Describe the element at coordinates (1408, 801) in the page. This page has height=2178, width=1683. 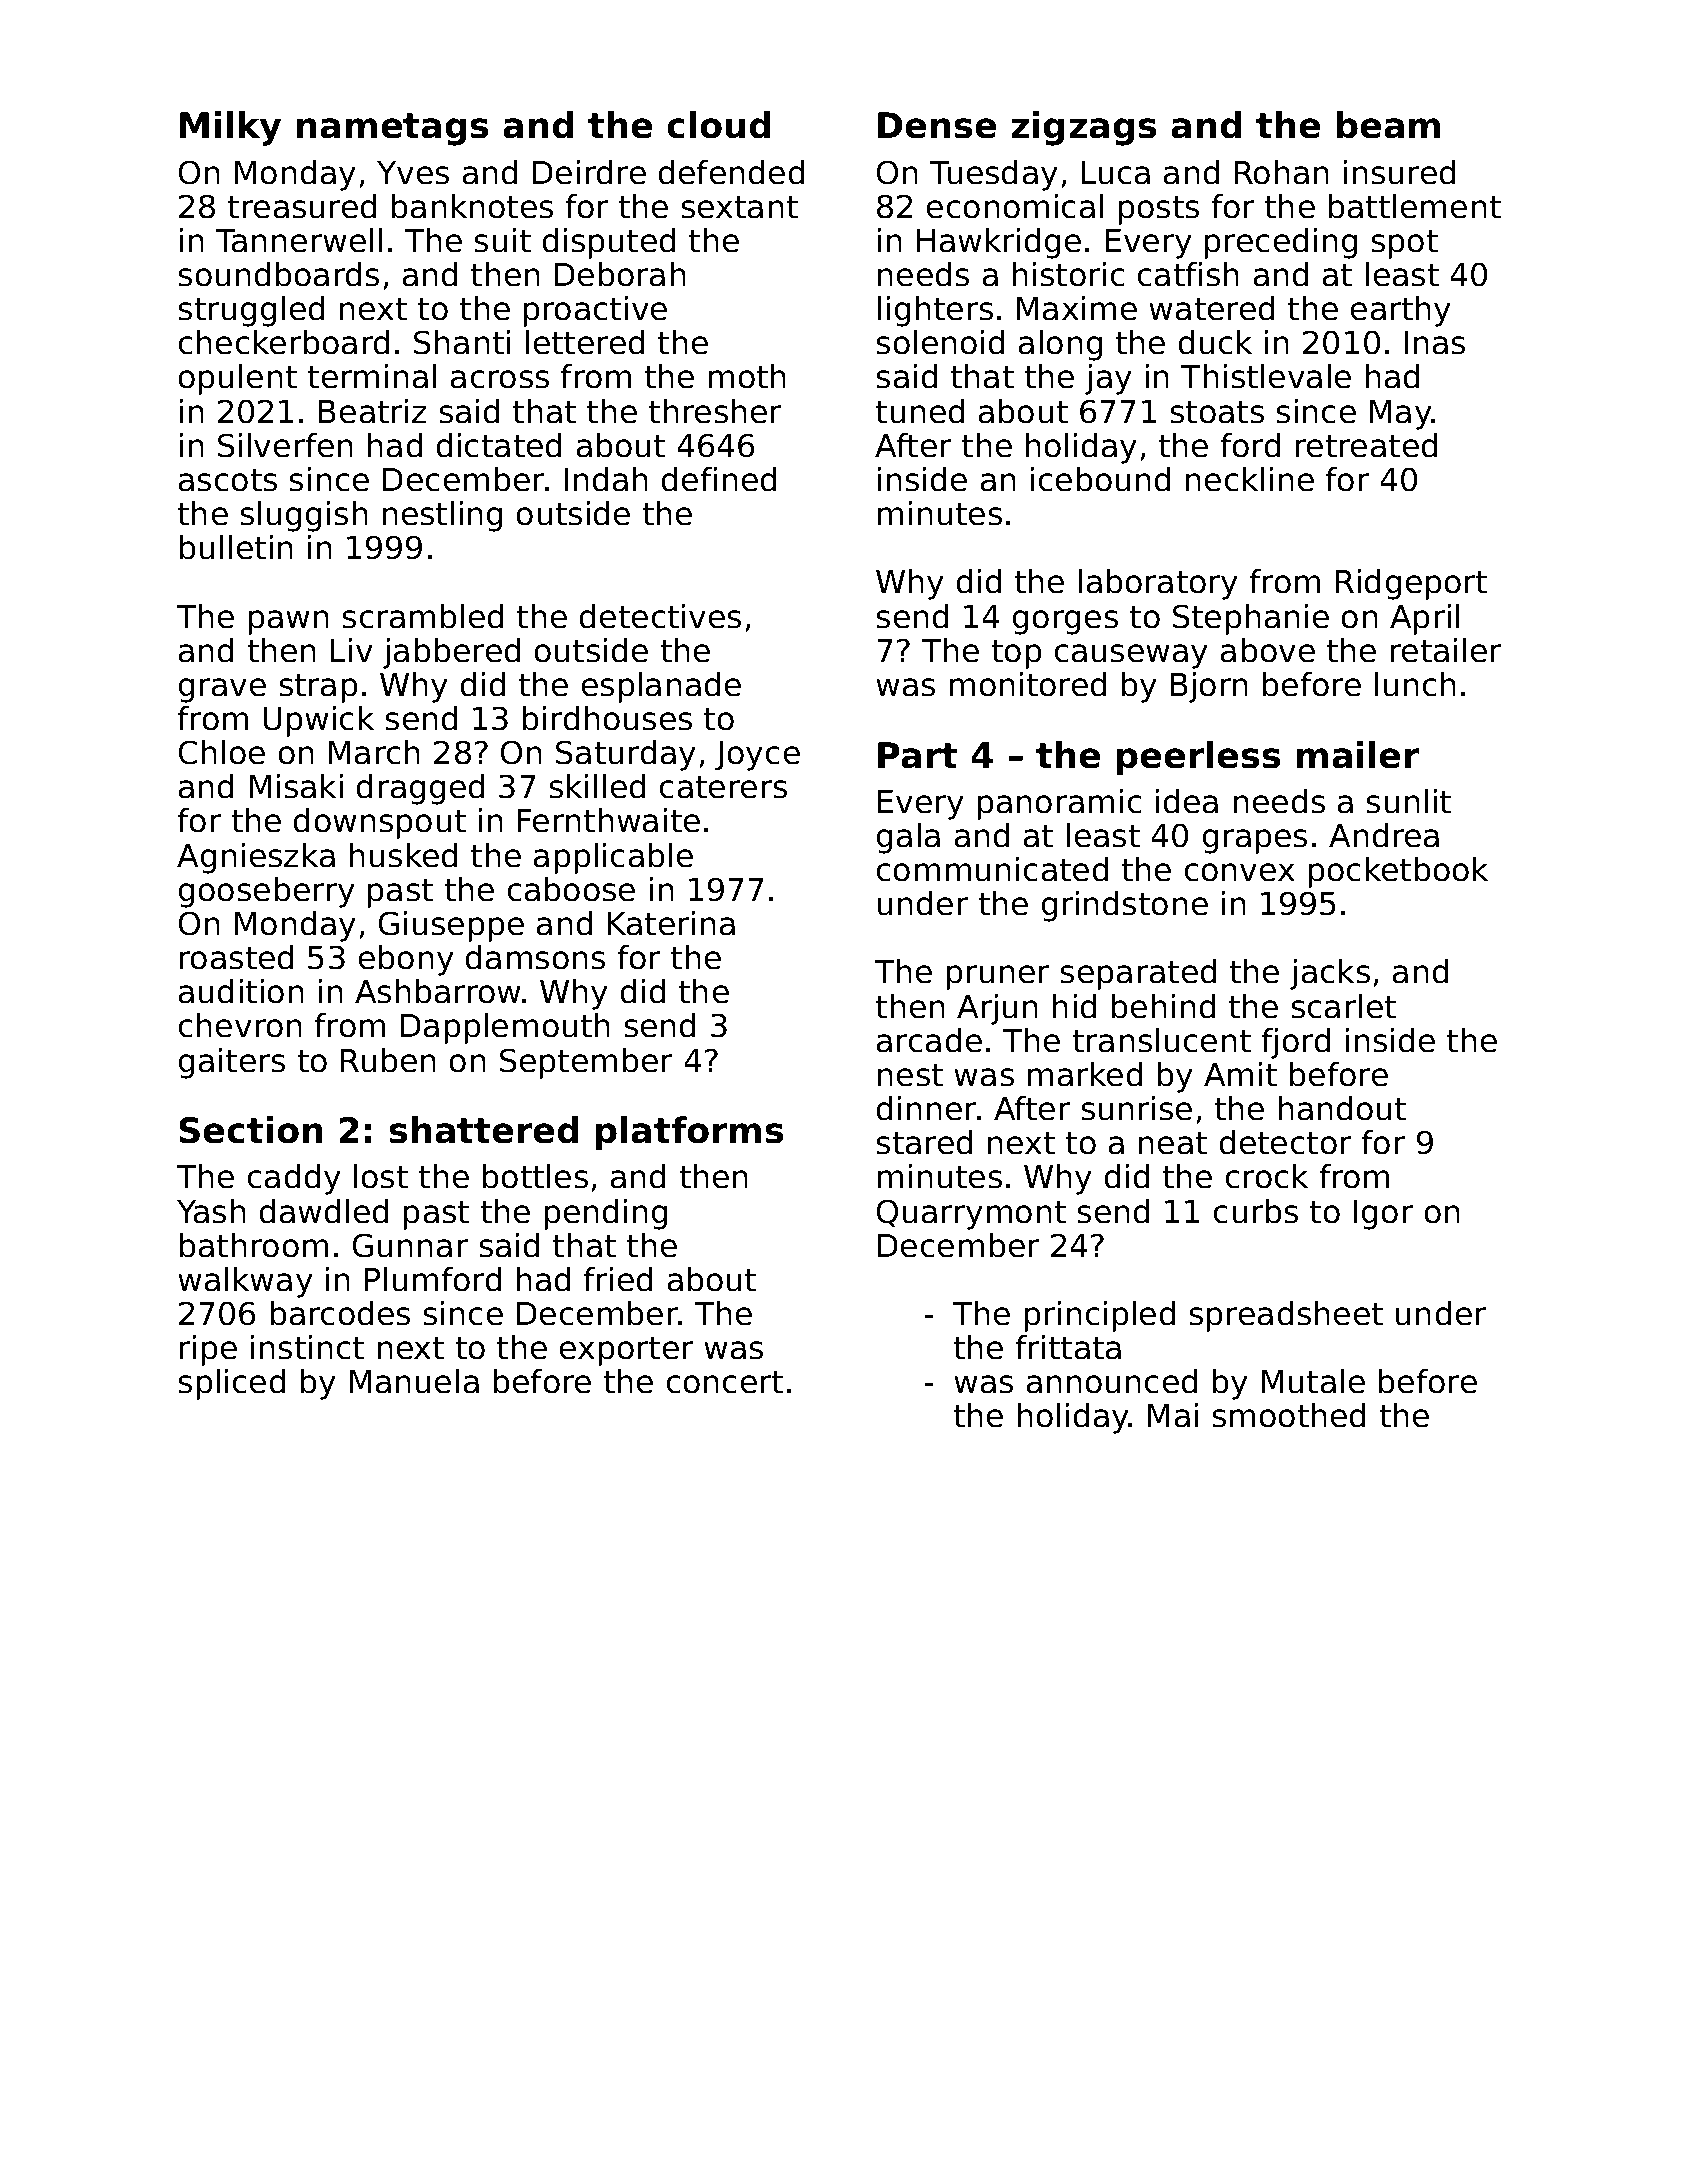
I see `sunlit` at that location.
